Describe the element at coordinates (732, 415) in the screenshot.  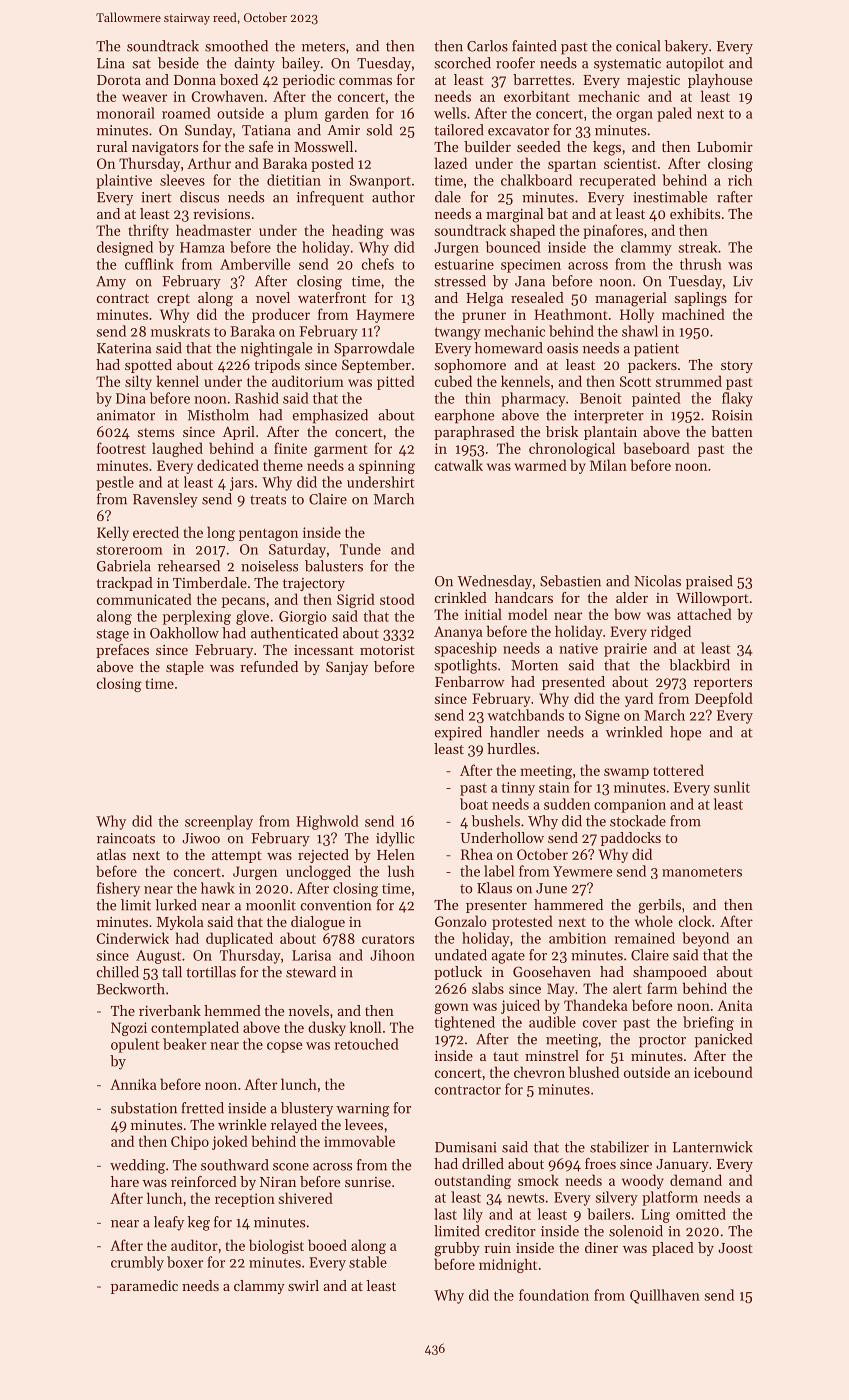
I see `Roisin` at that location.
